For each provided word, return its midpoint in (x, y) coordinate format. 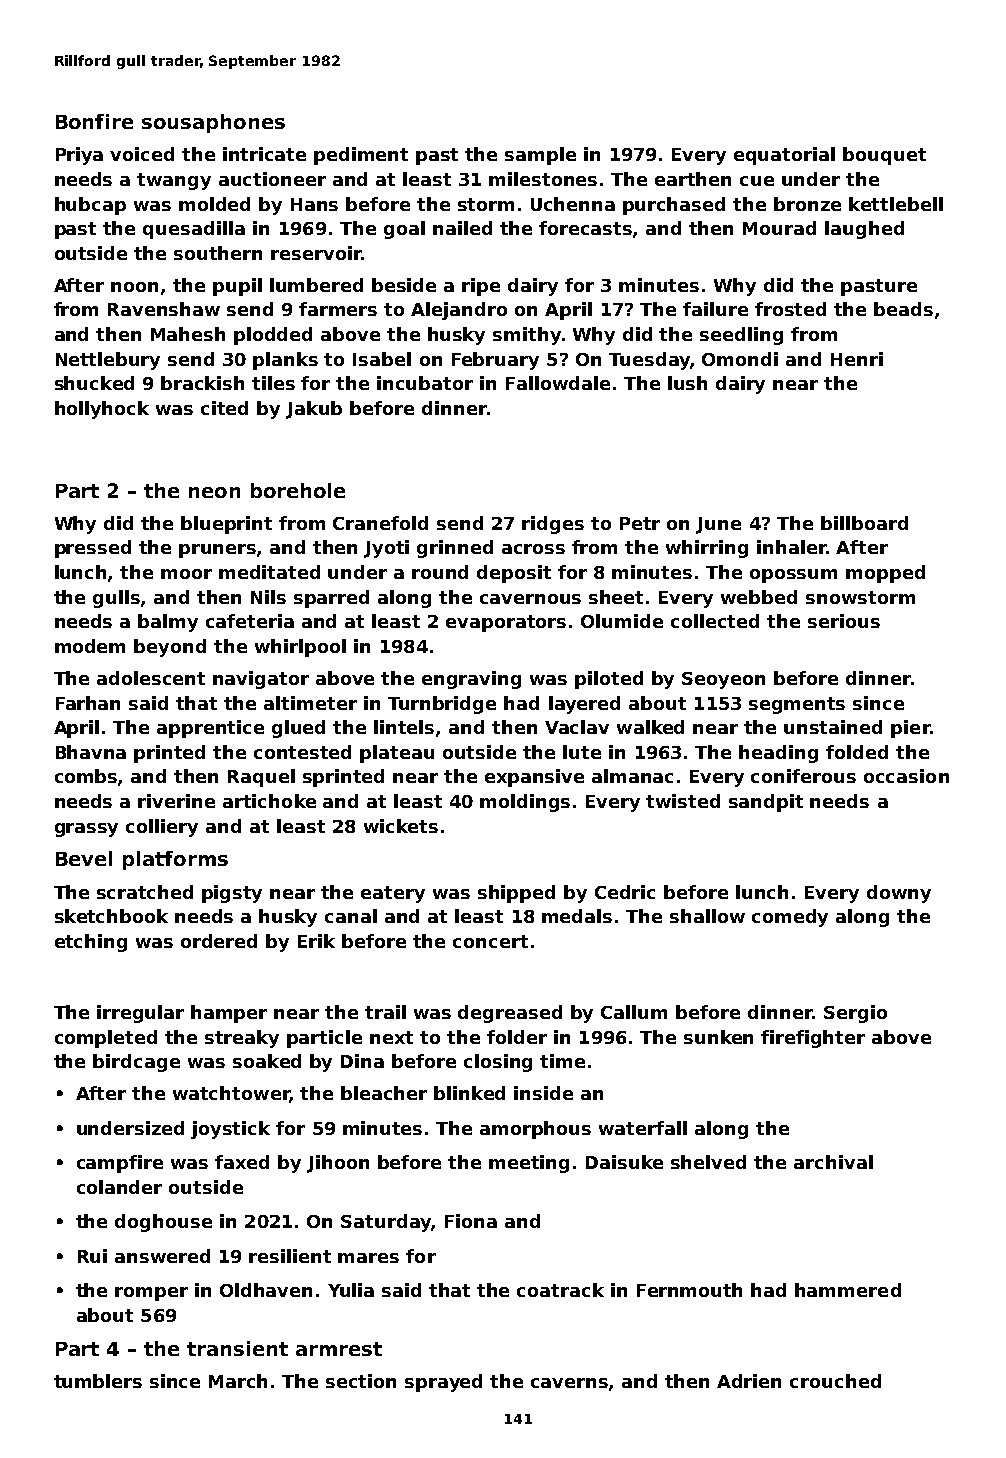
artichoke (269, 801)
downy (899, 894)
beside (404, 285)
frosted (790, 309)
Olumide (622, 621)
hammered (848, 1290)
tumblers (98, 1381)
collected (715, 621)
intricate (264, 154)
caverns (569, 1383)
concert (490, 941)
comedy (790, 918)
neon (214, 492)
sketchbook (111, 916)
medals (577, 916)
